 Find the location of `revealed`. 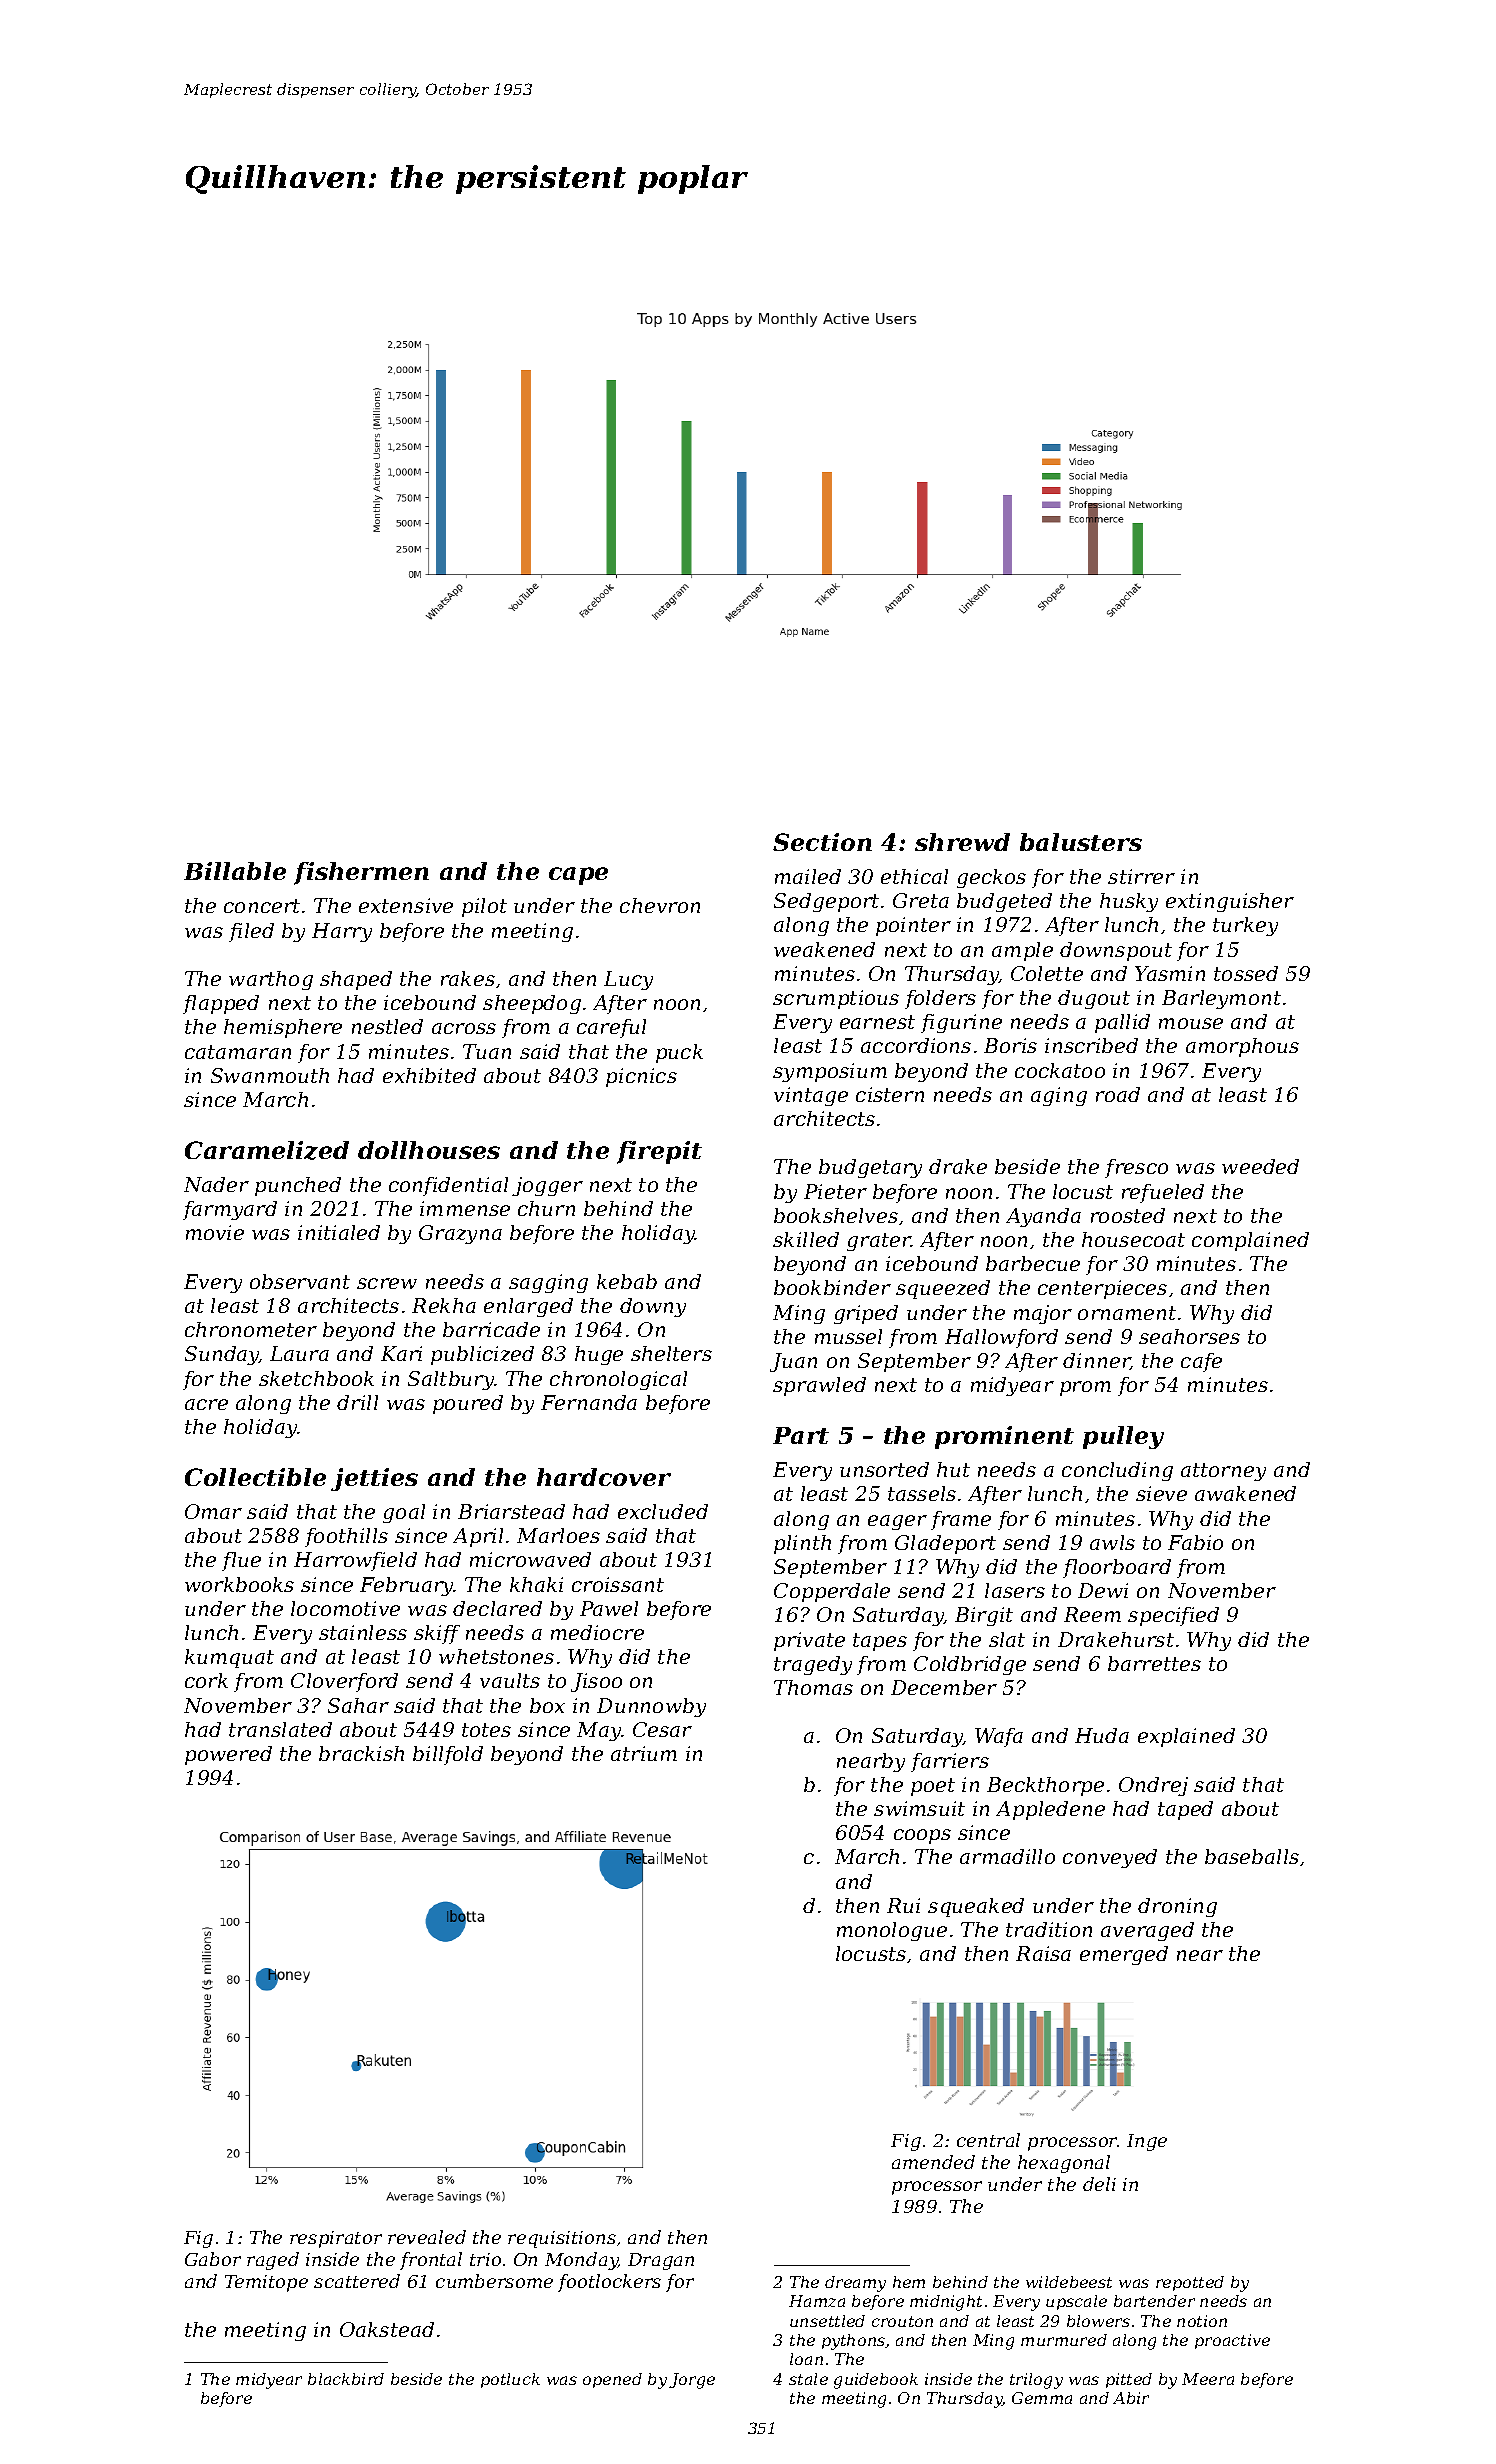

revealed is located at coordinates (427, 2237).
